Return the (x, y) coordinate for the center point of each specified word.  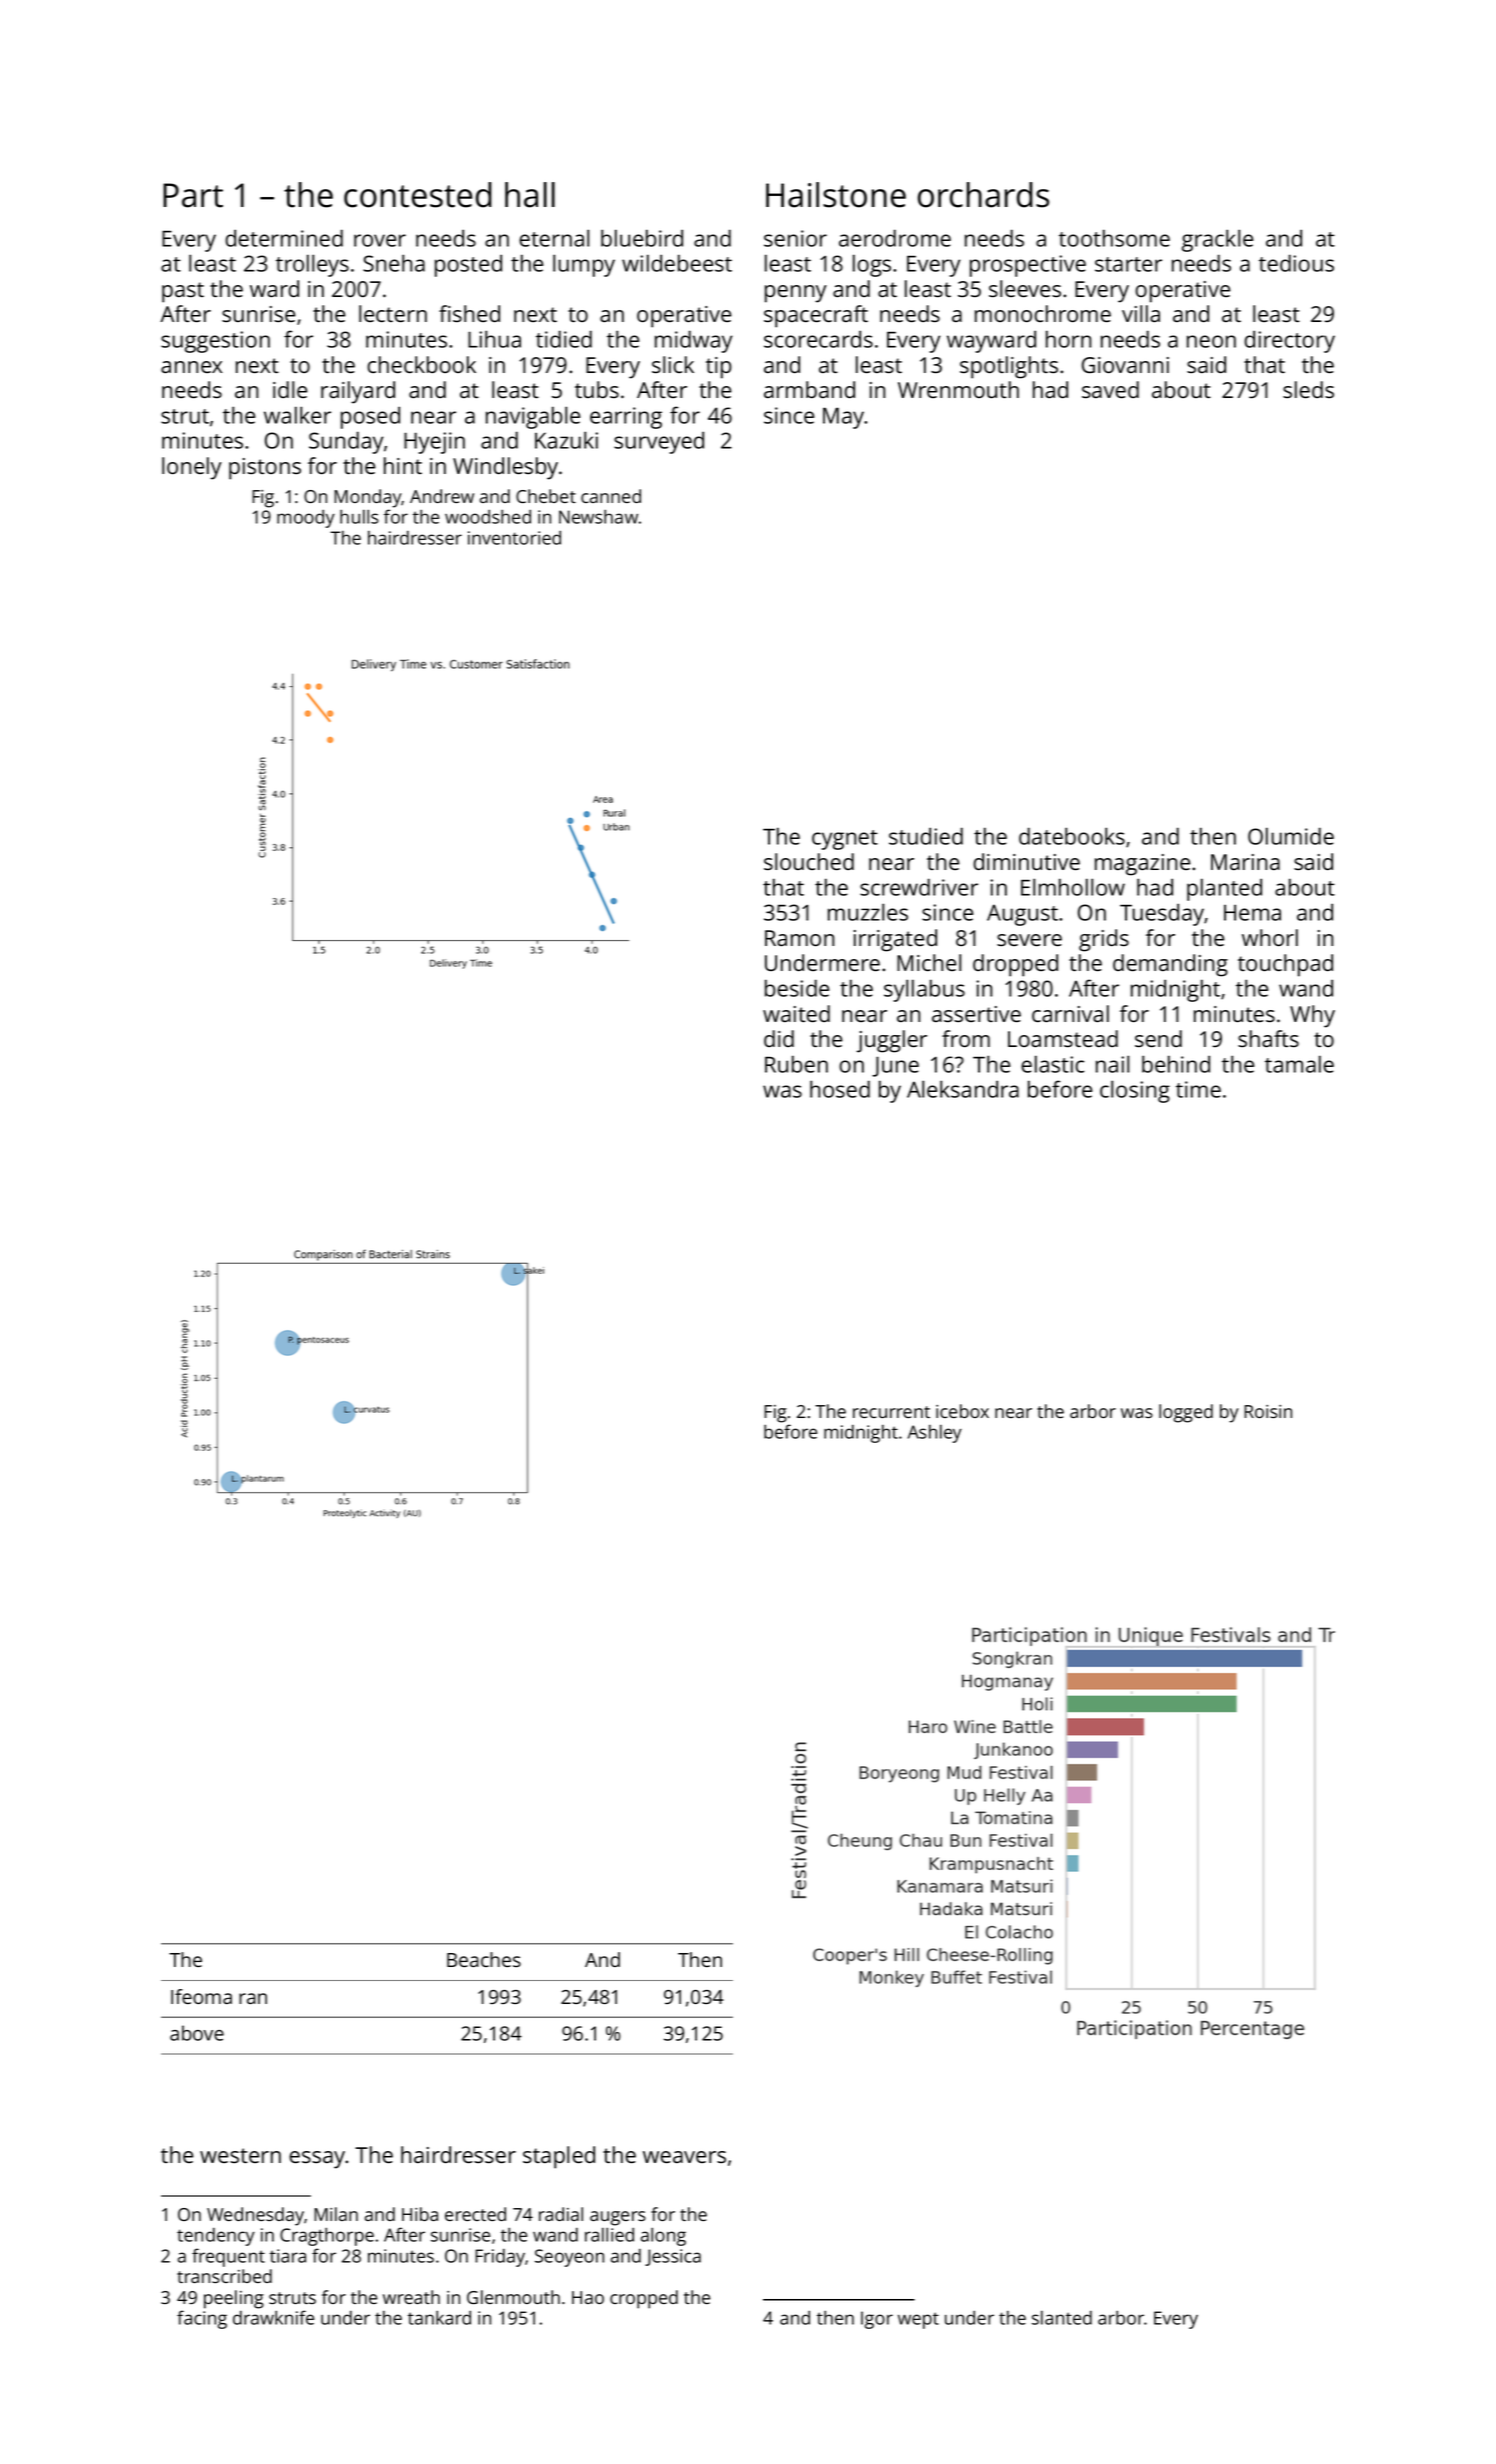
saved (1110, 389)
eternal (554, 238)
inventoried (514, 538)
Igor (877, 2320)
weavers (684, 2157)
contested (418, 195)
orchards (983, 195)
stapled (559, 2157)
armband (809, 389)
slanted (1062, 2318)
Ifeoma (201, 1996)
